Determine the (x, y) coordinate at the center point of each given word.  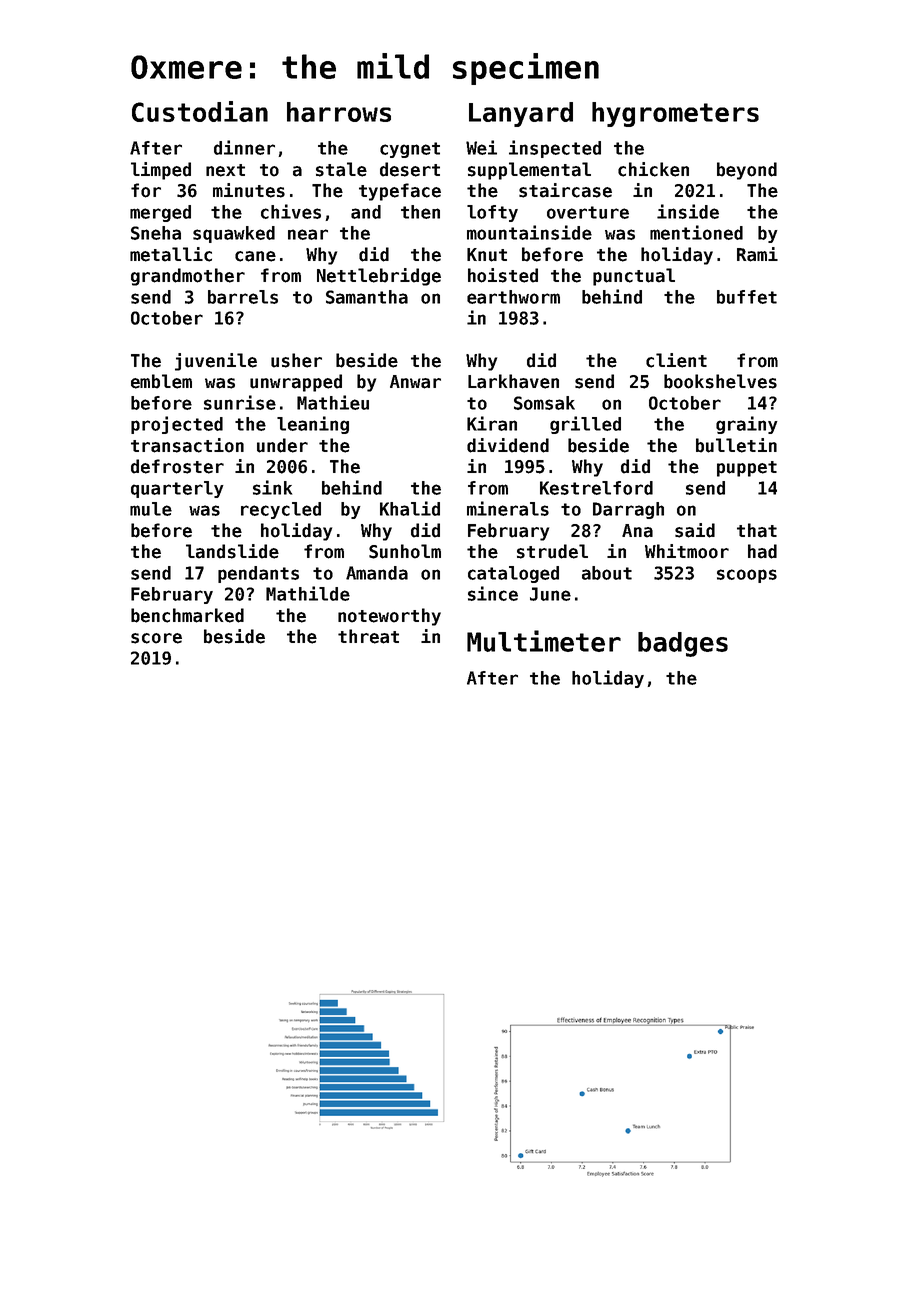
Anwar (415, 382)
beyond (747, 171)
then (420, 212)
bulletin (736, 445)
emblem (161, 381)
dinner (244, 147)
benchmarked (187, 615)
